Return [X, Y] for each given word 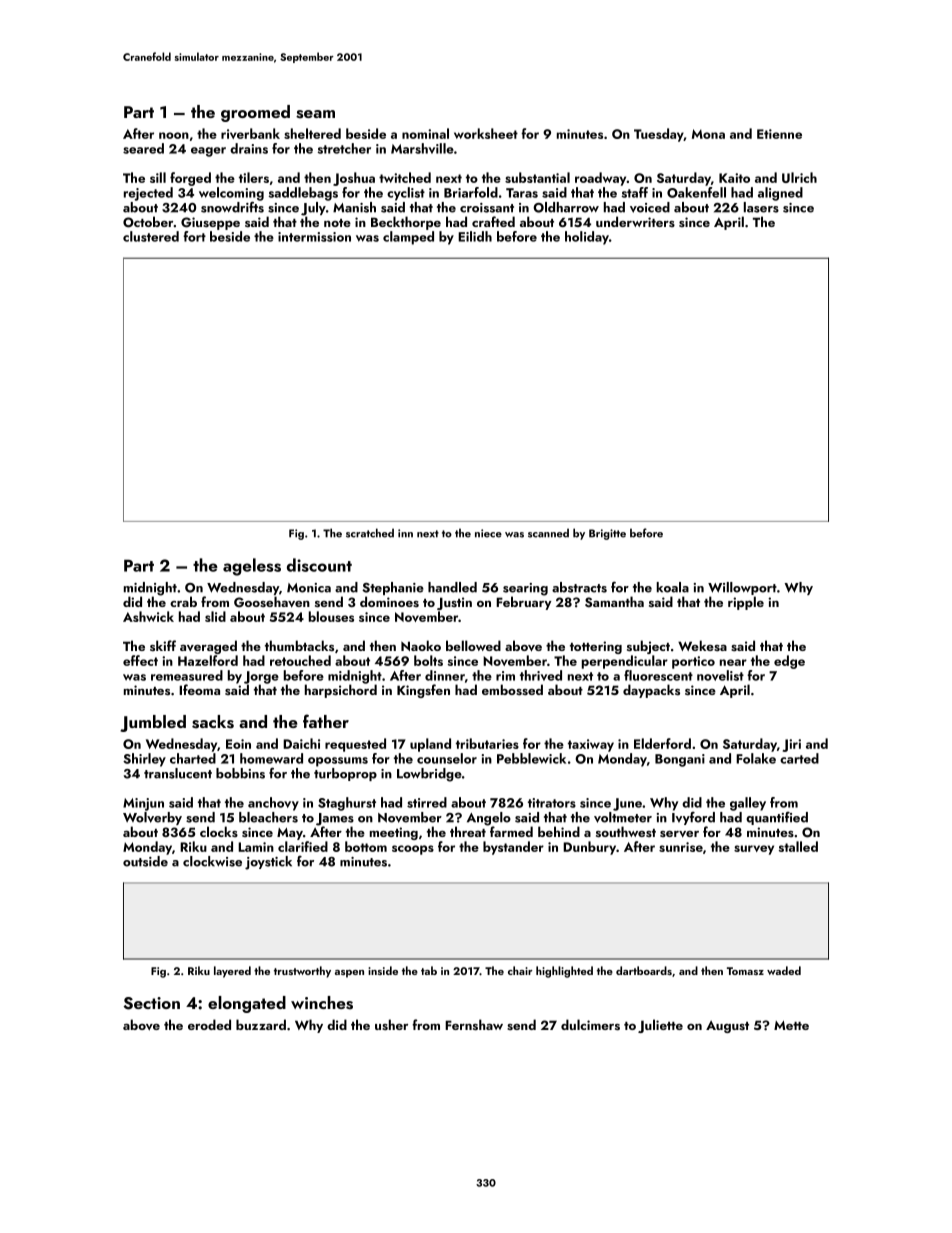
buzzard [261, 1024]
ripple [746, 603]
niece [488, 533]
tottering [596, 647]
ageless [252, 567]
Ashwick [148, 616]
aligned [780, 194]
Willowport [742, 588]
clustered [151, 236]
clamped [408, 238]
